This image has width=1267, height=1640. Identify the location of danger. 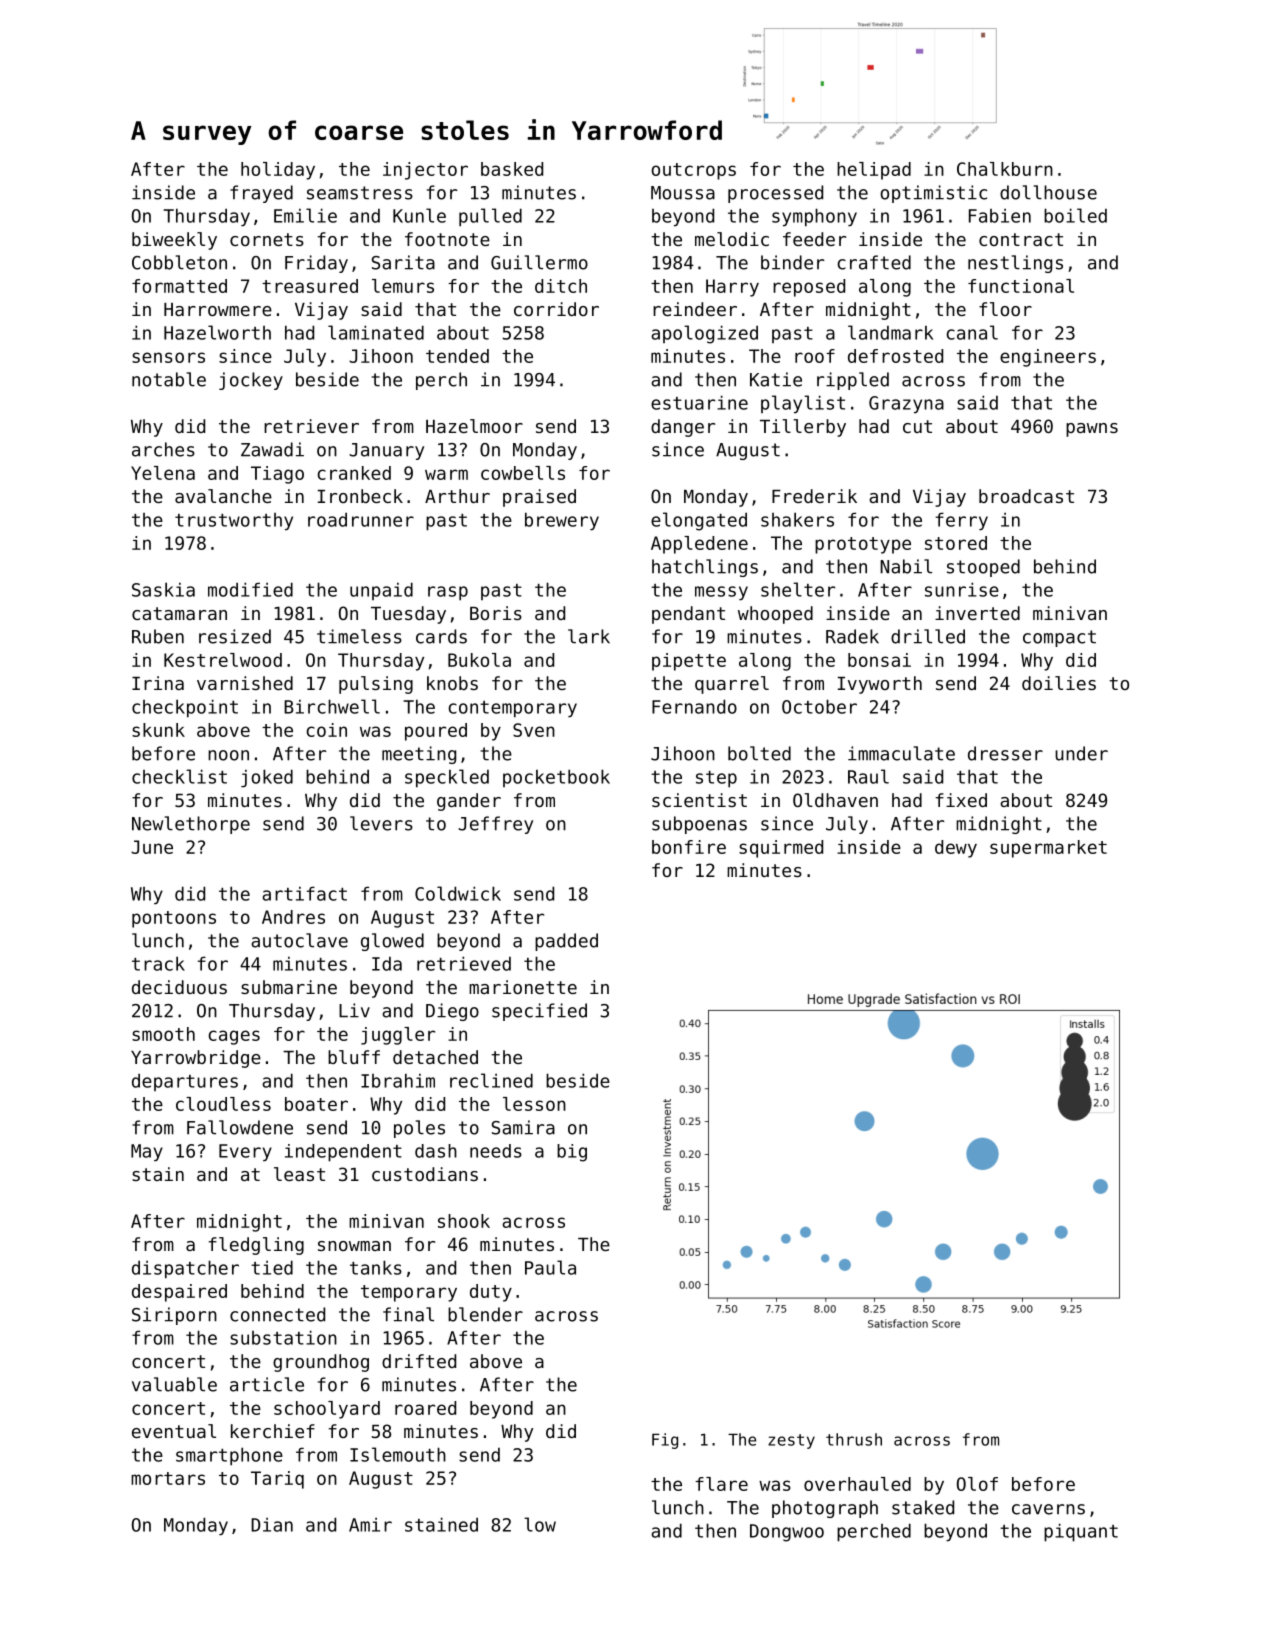
(683, 428).
